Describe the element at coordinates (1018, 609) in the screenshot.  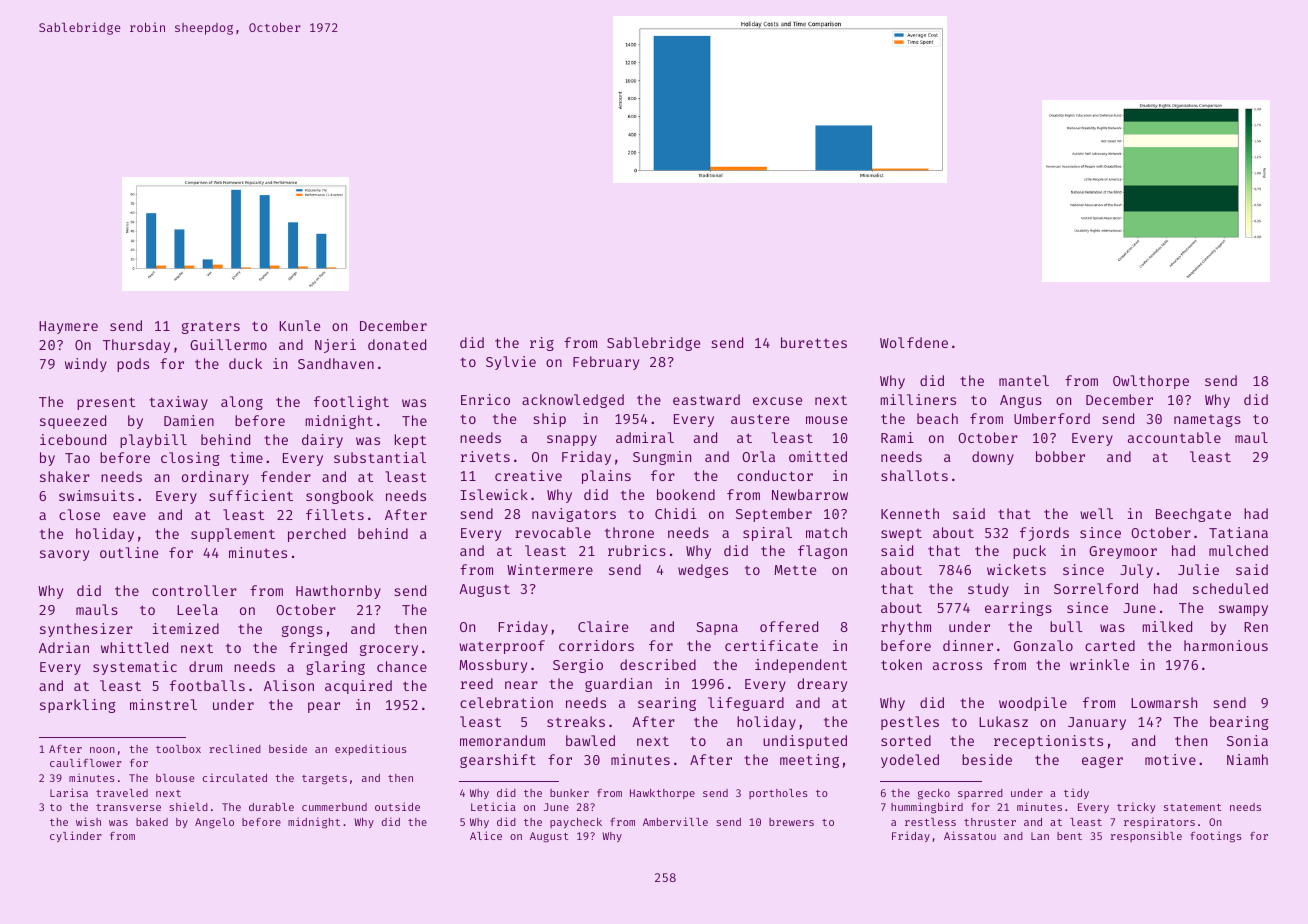
I see `earrings` at that location.
